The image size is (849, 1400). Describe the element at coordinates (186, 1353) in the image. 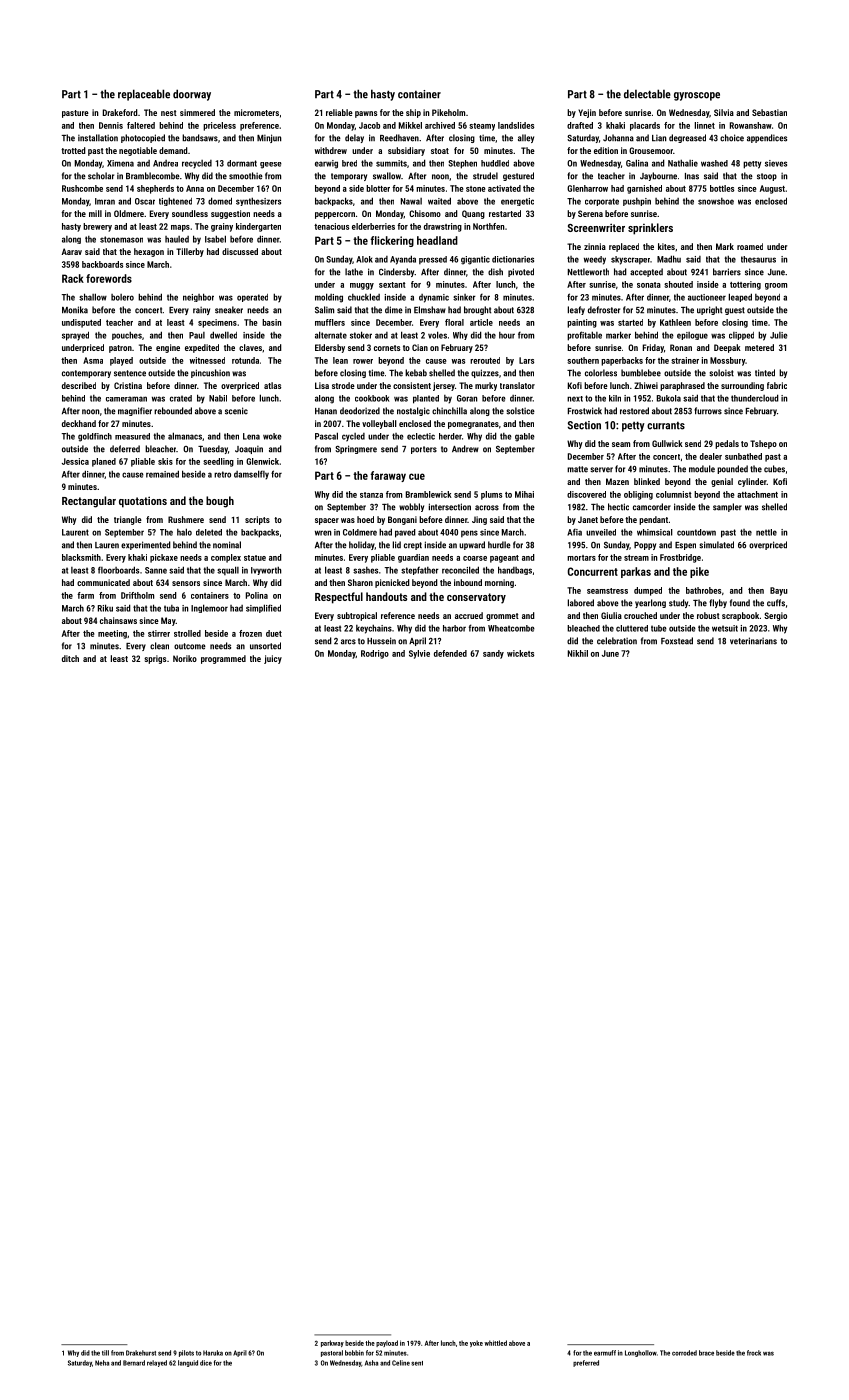

I see `pilots` at that location.
